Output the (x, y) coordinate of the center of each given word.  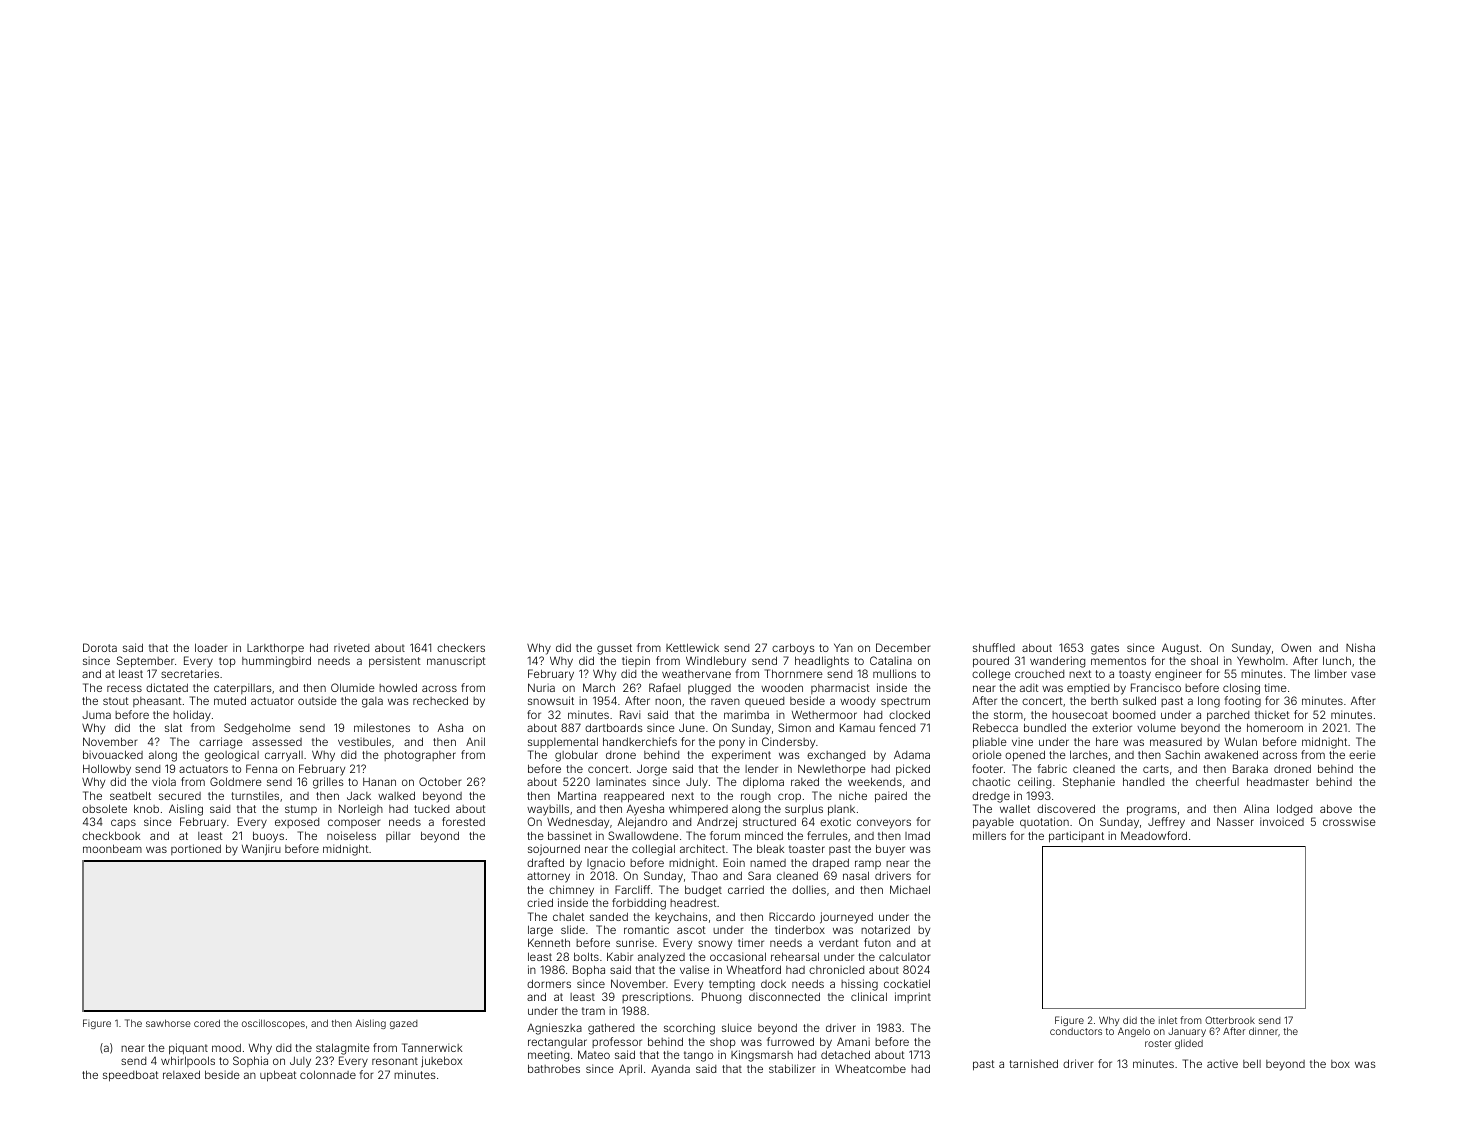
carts (1156, 769)
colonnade (328, 1074)
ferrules (827, 835)
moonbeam (112, 848)
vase (1363, 674)
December (903, 647)
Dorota (100, 647)
